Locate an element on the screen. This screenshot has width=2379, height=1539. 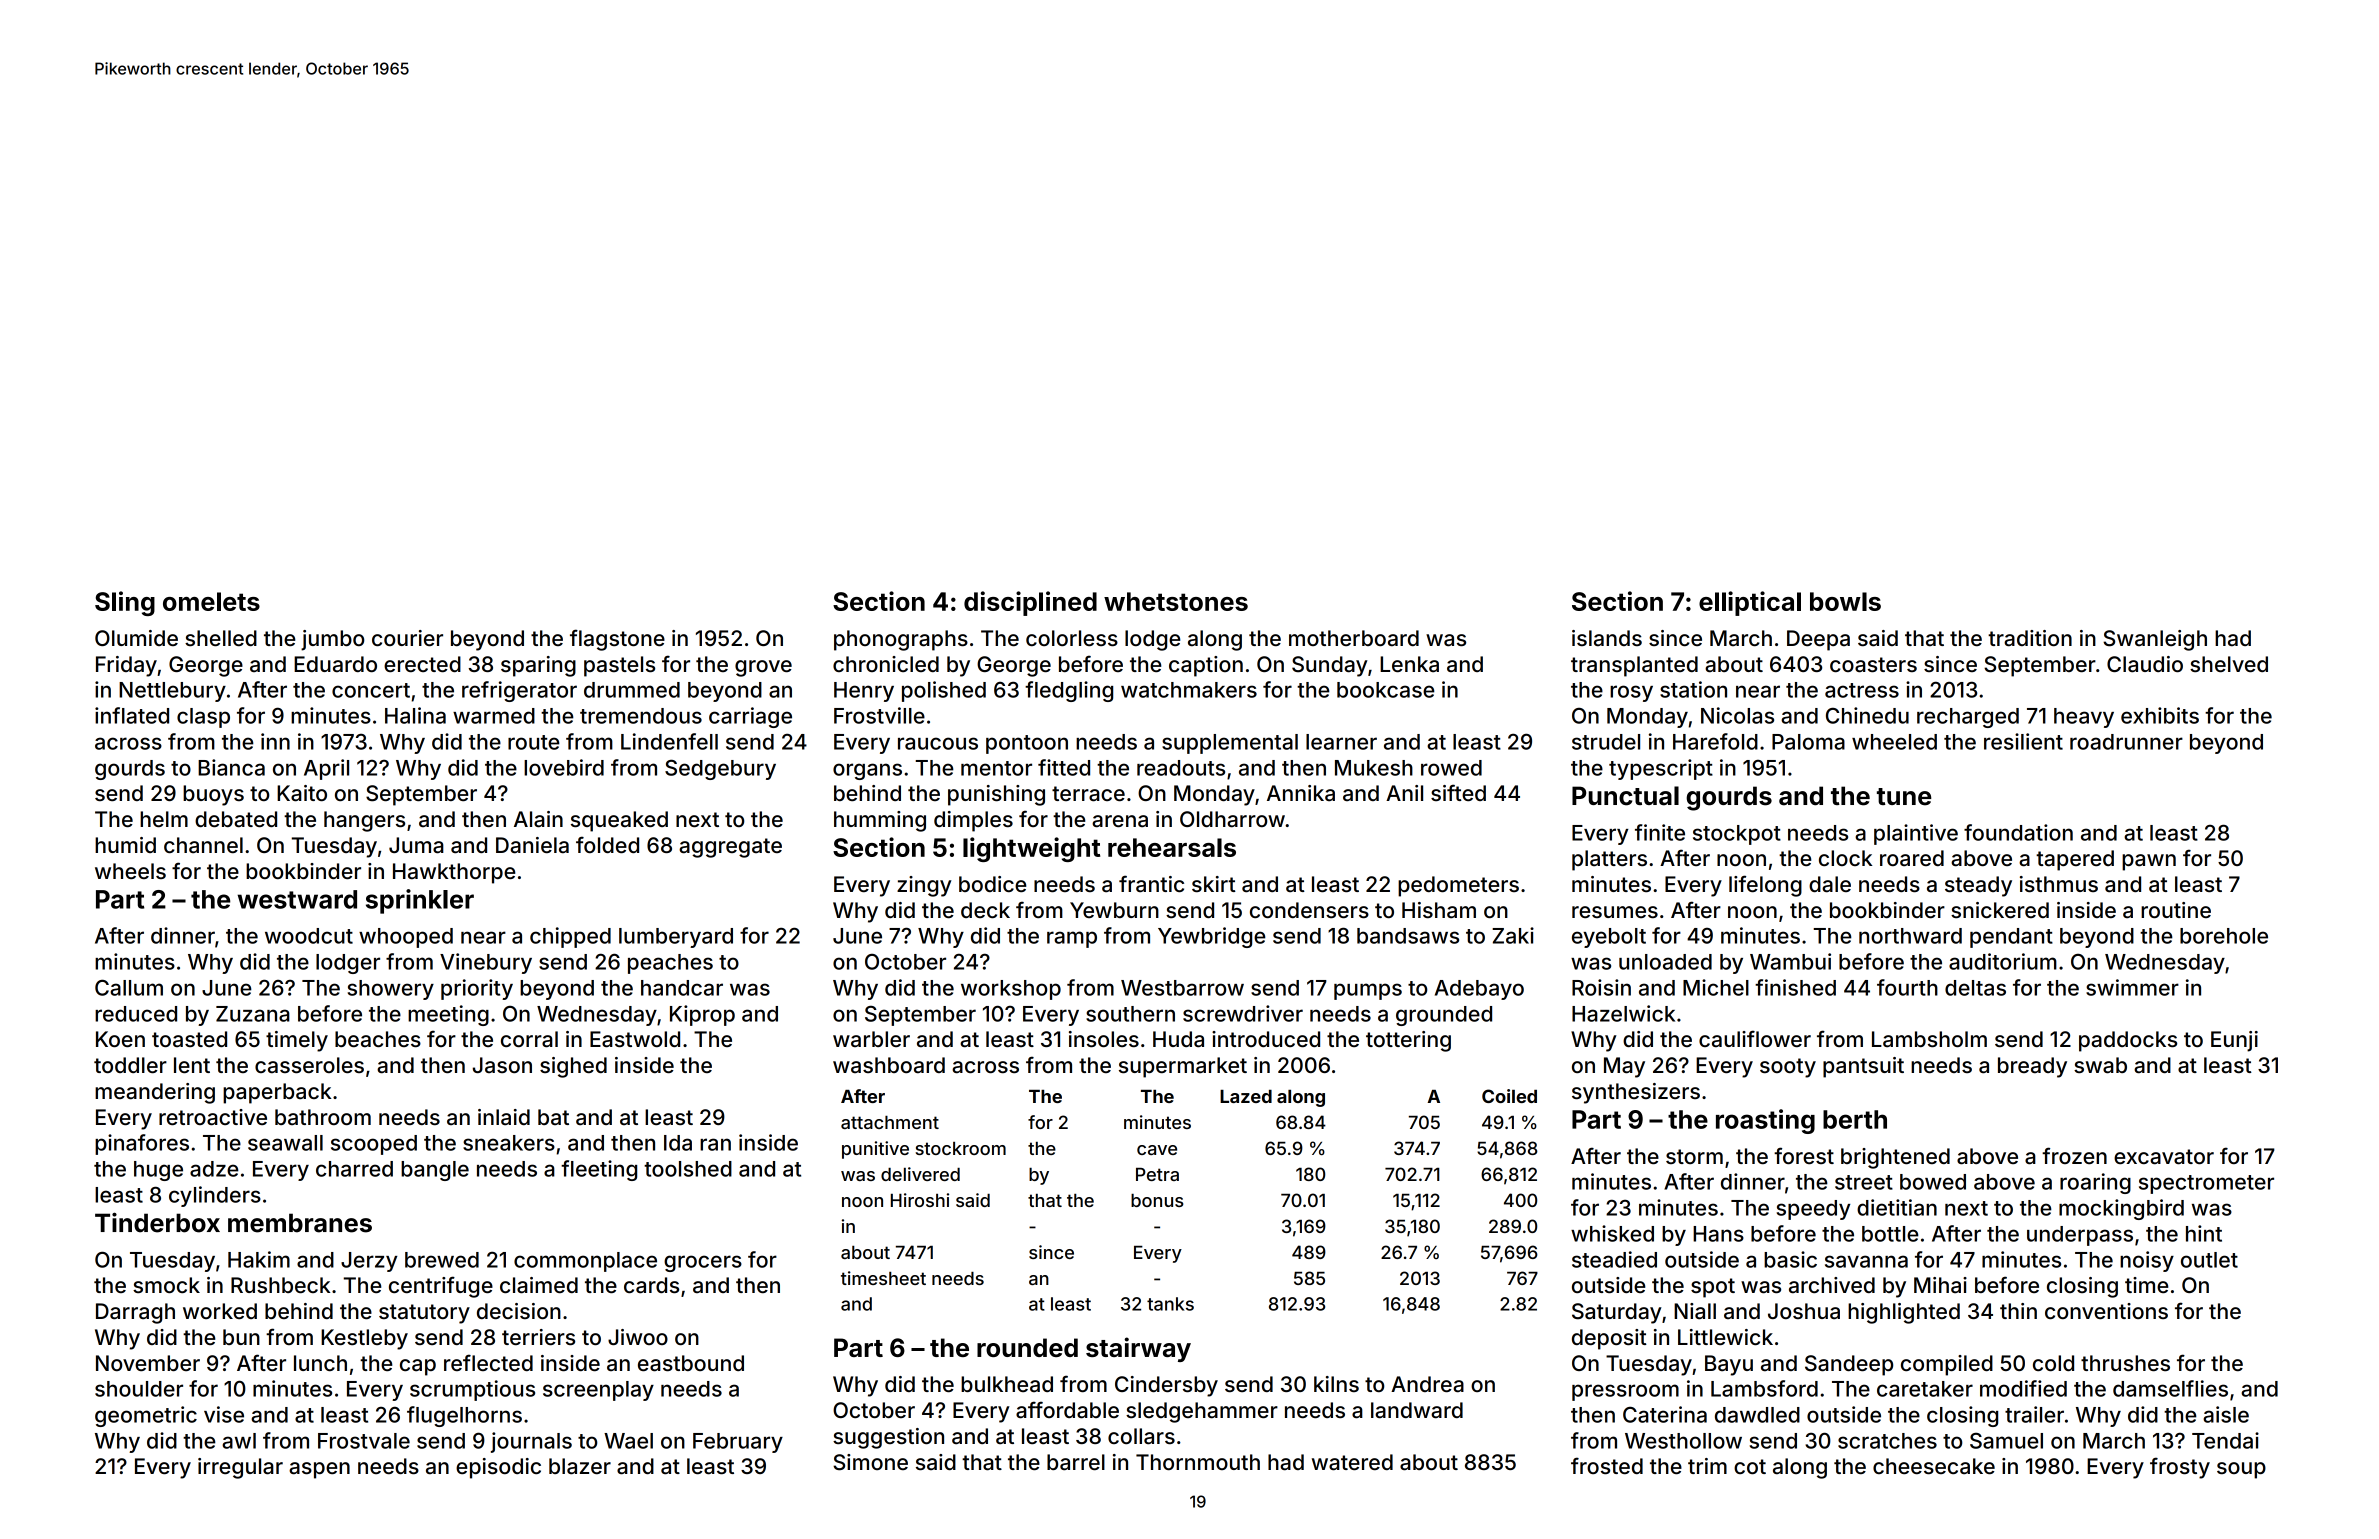
grocers is located at coordinates (703, 1263).
